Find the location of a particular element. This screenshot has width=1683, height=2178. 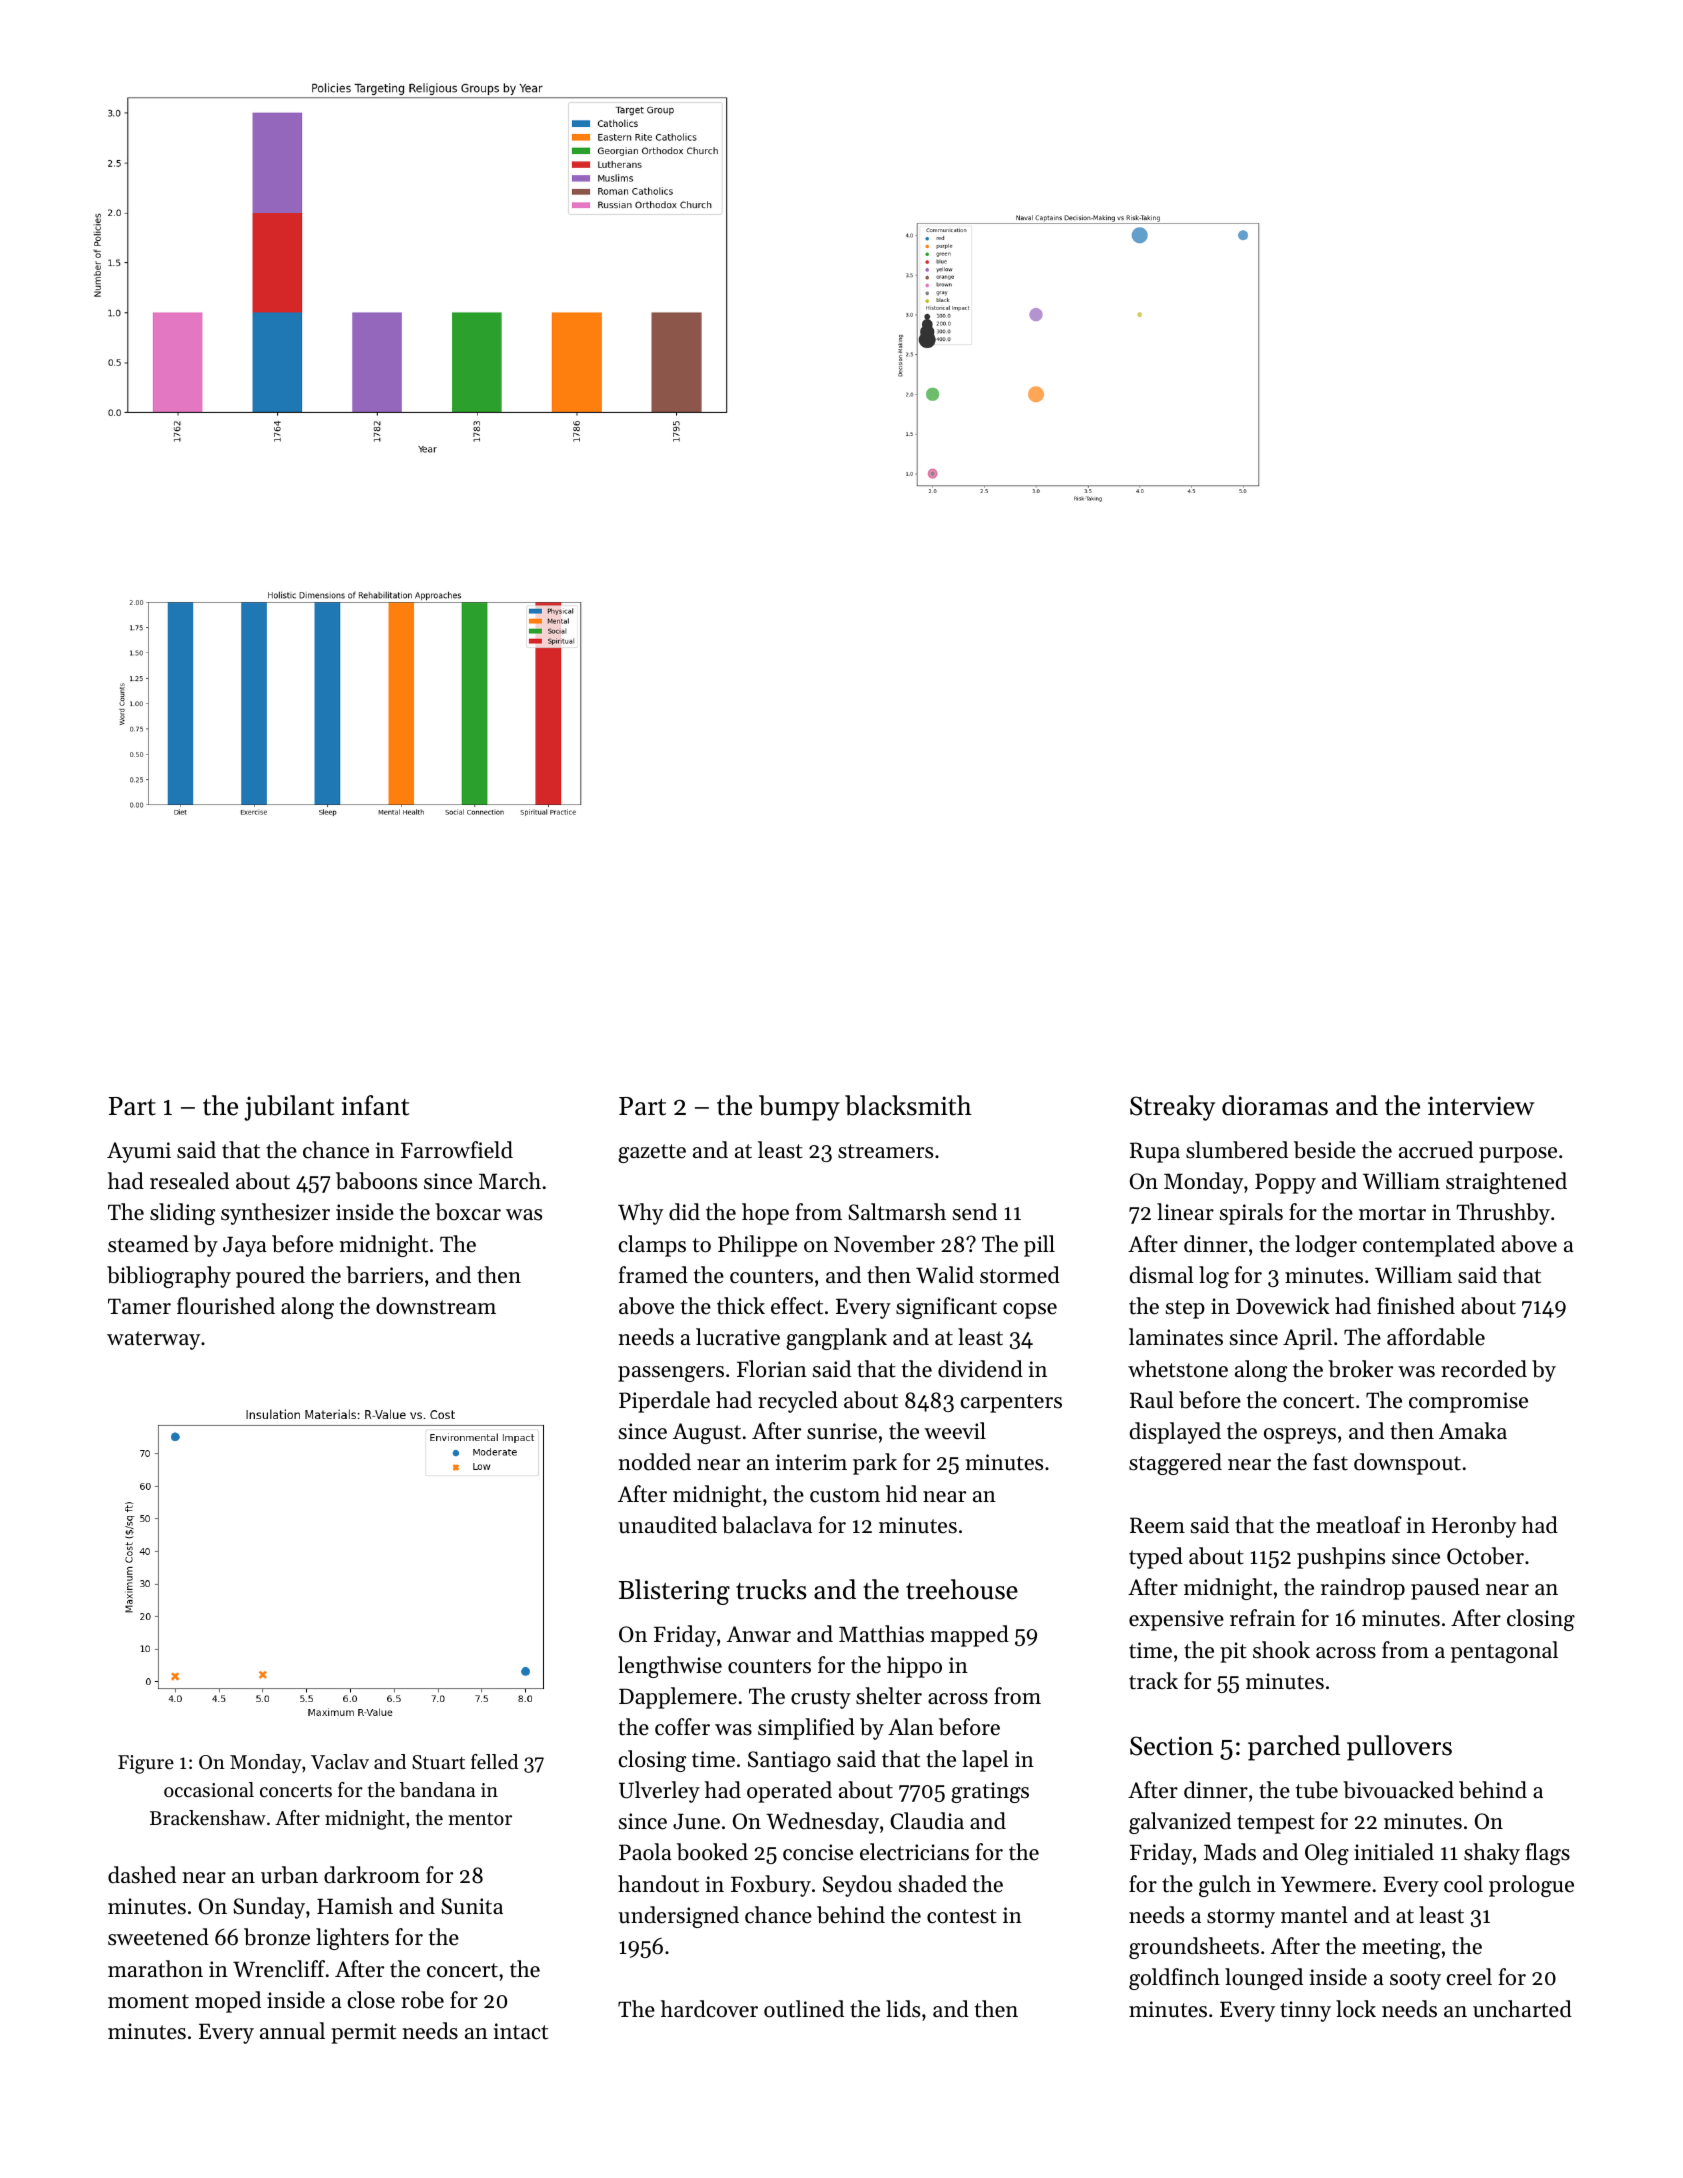

occasional is located at coordinates (209, 1790).
